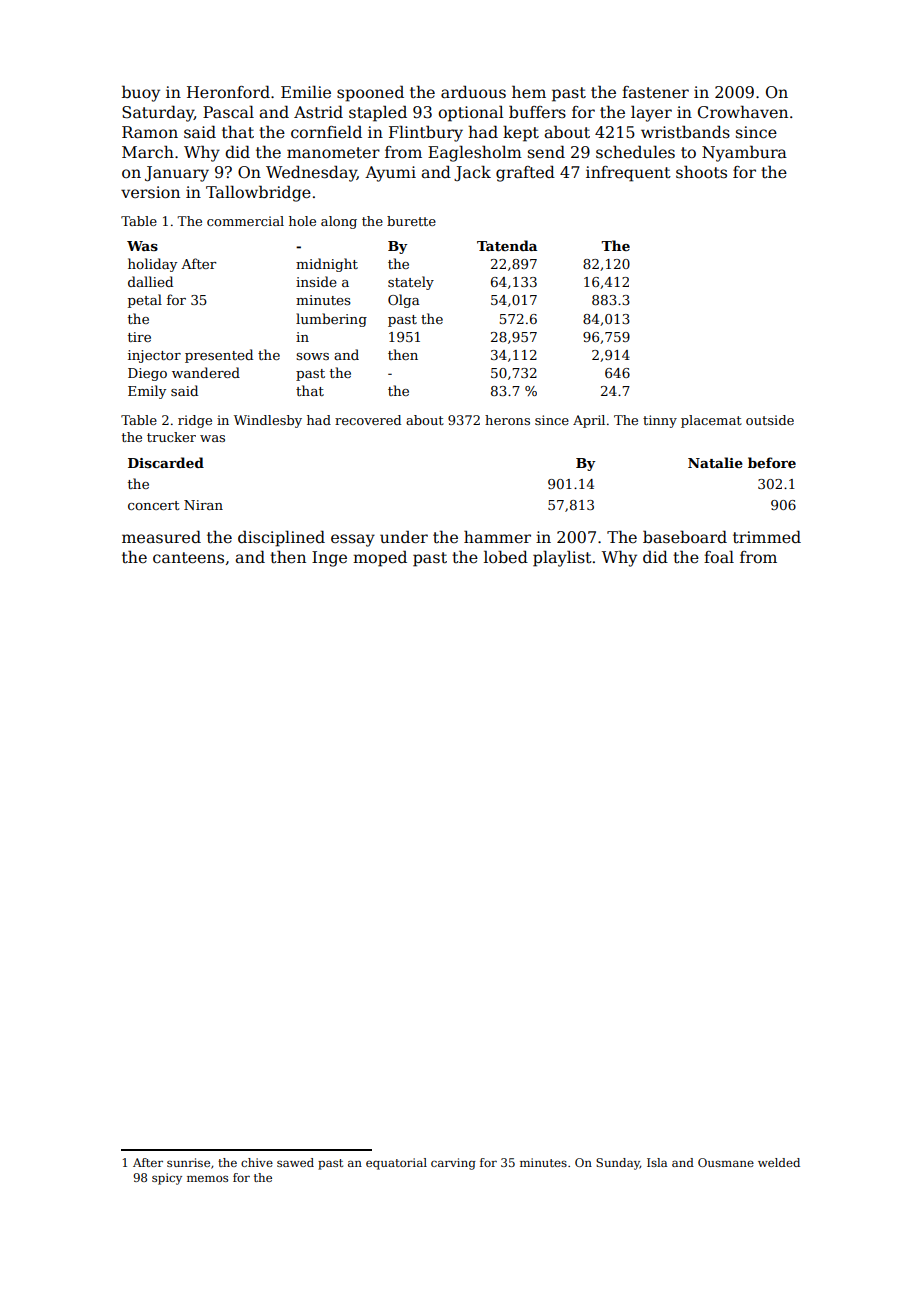 The width and height of the screenshot is (924, 1311). What do you see at coordinates (380, 558) in the screenshot?
I see `moped` at bounding box center [380, 558].
